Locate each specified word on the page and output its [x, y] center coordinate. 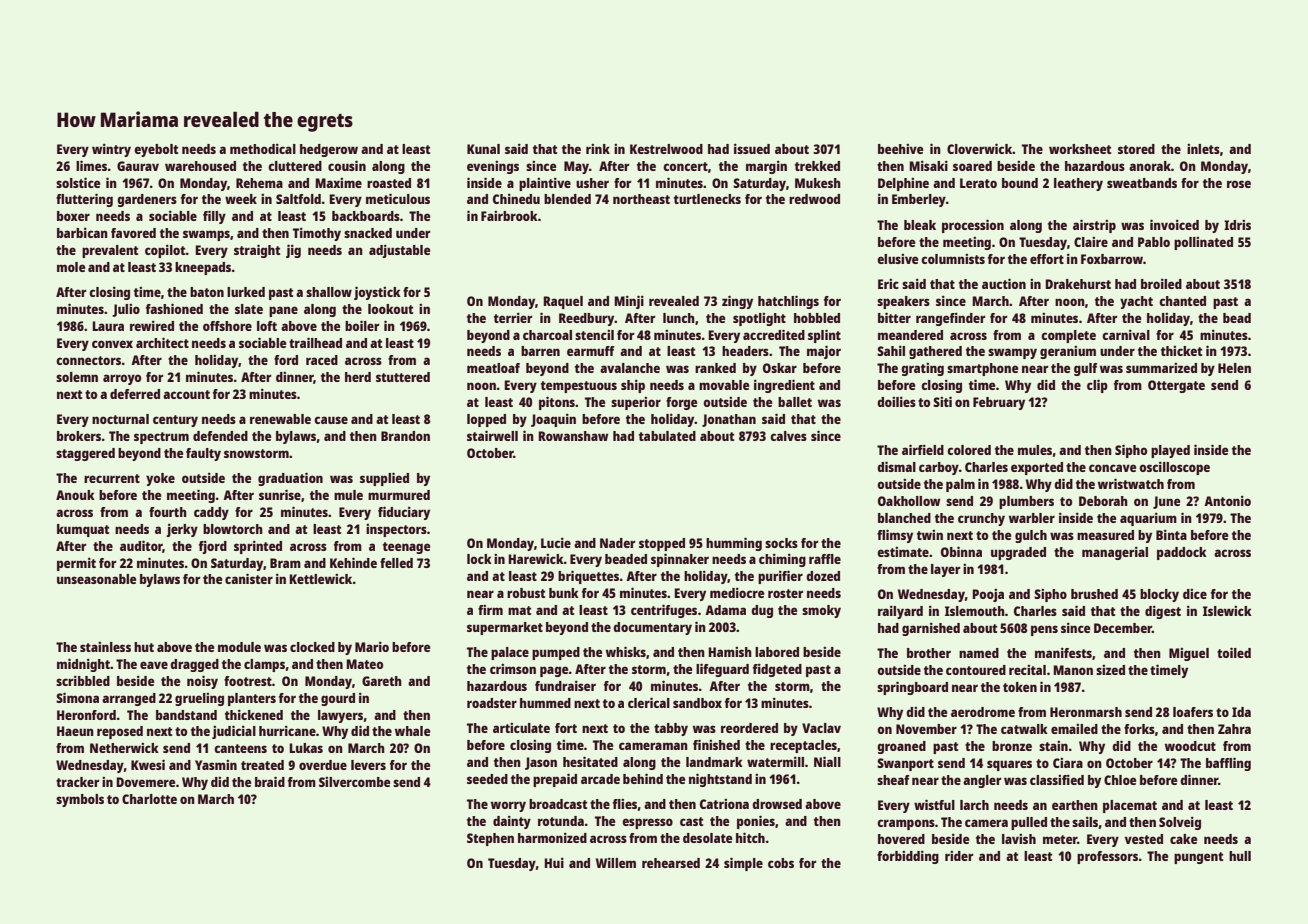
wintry [111, 150]
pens [1044, 630]
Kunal [483, 149]
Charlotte [149, 799]
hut [144, 647]
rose [1239, 184]
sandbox [697, 703]
